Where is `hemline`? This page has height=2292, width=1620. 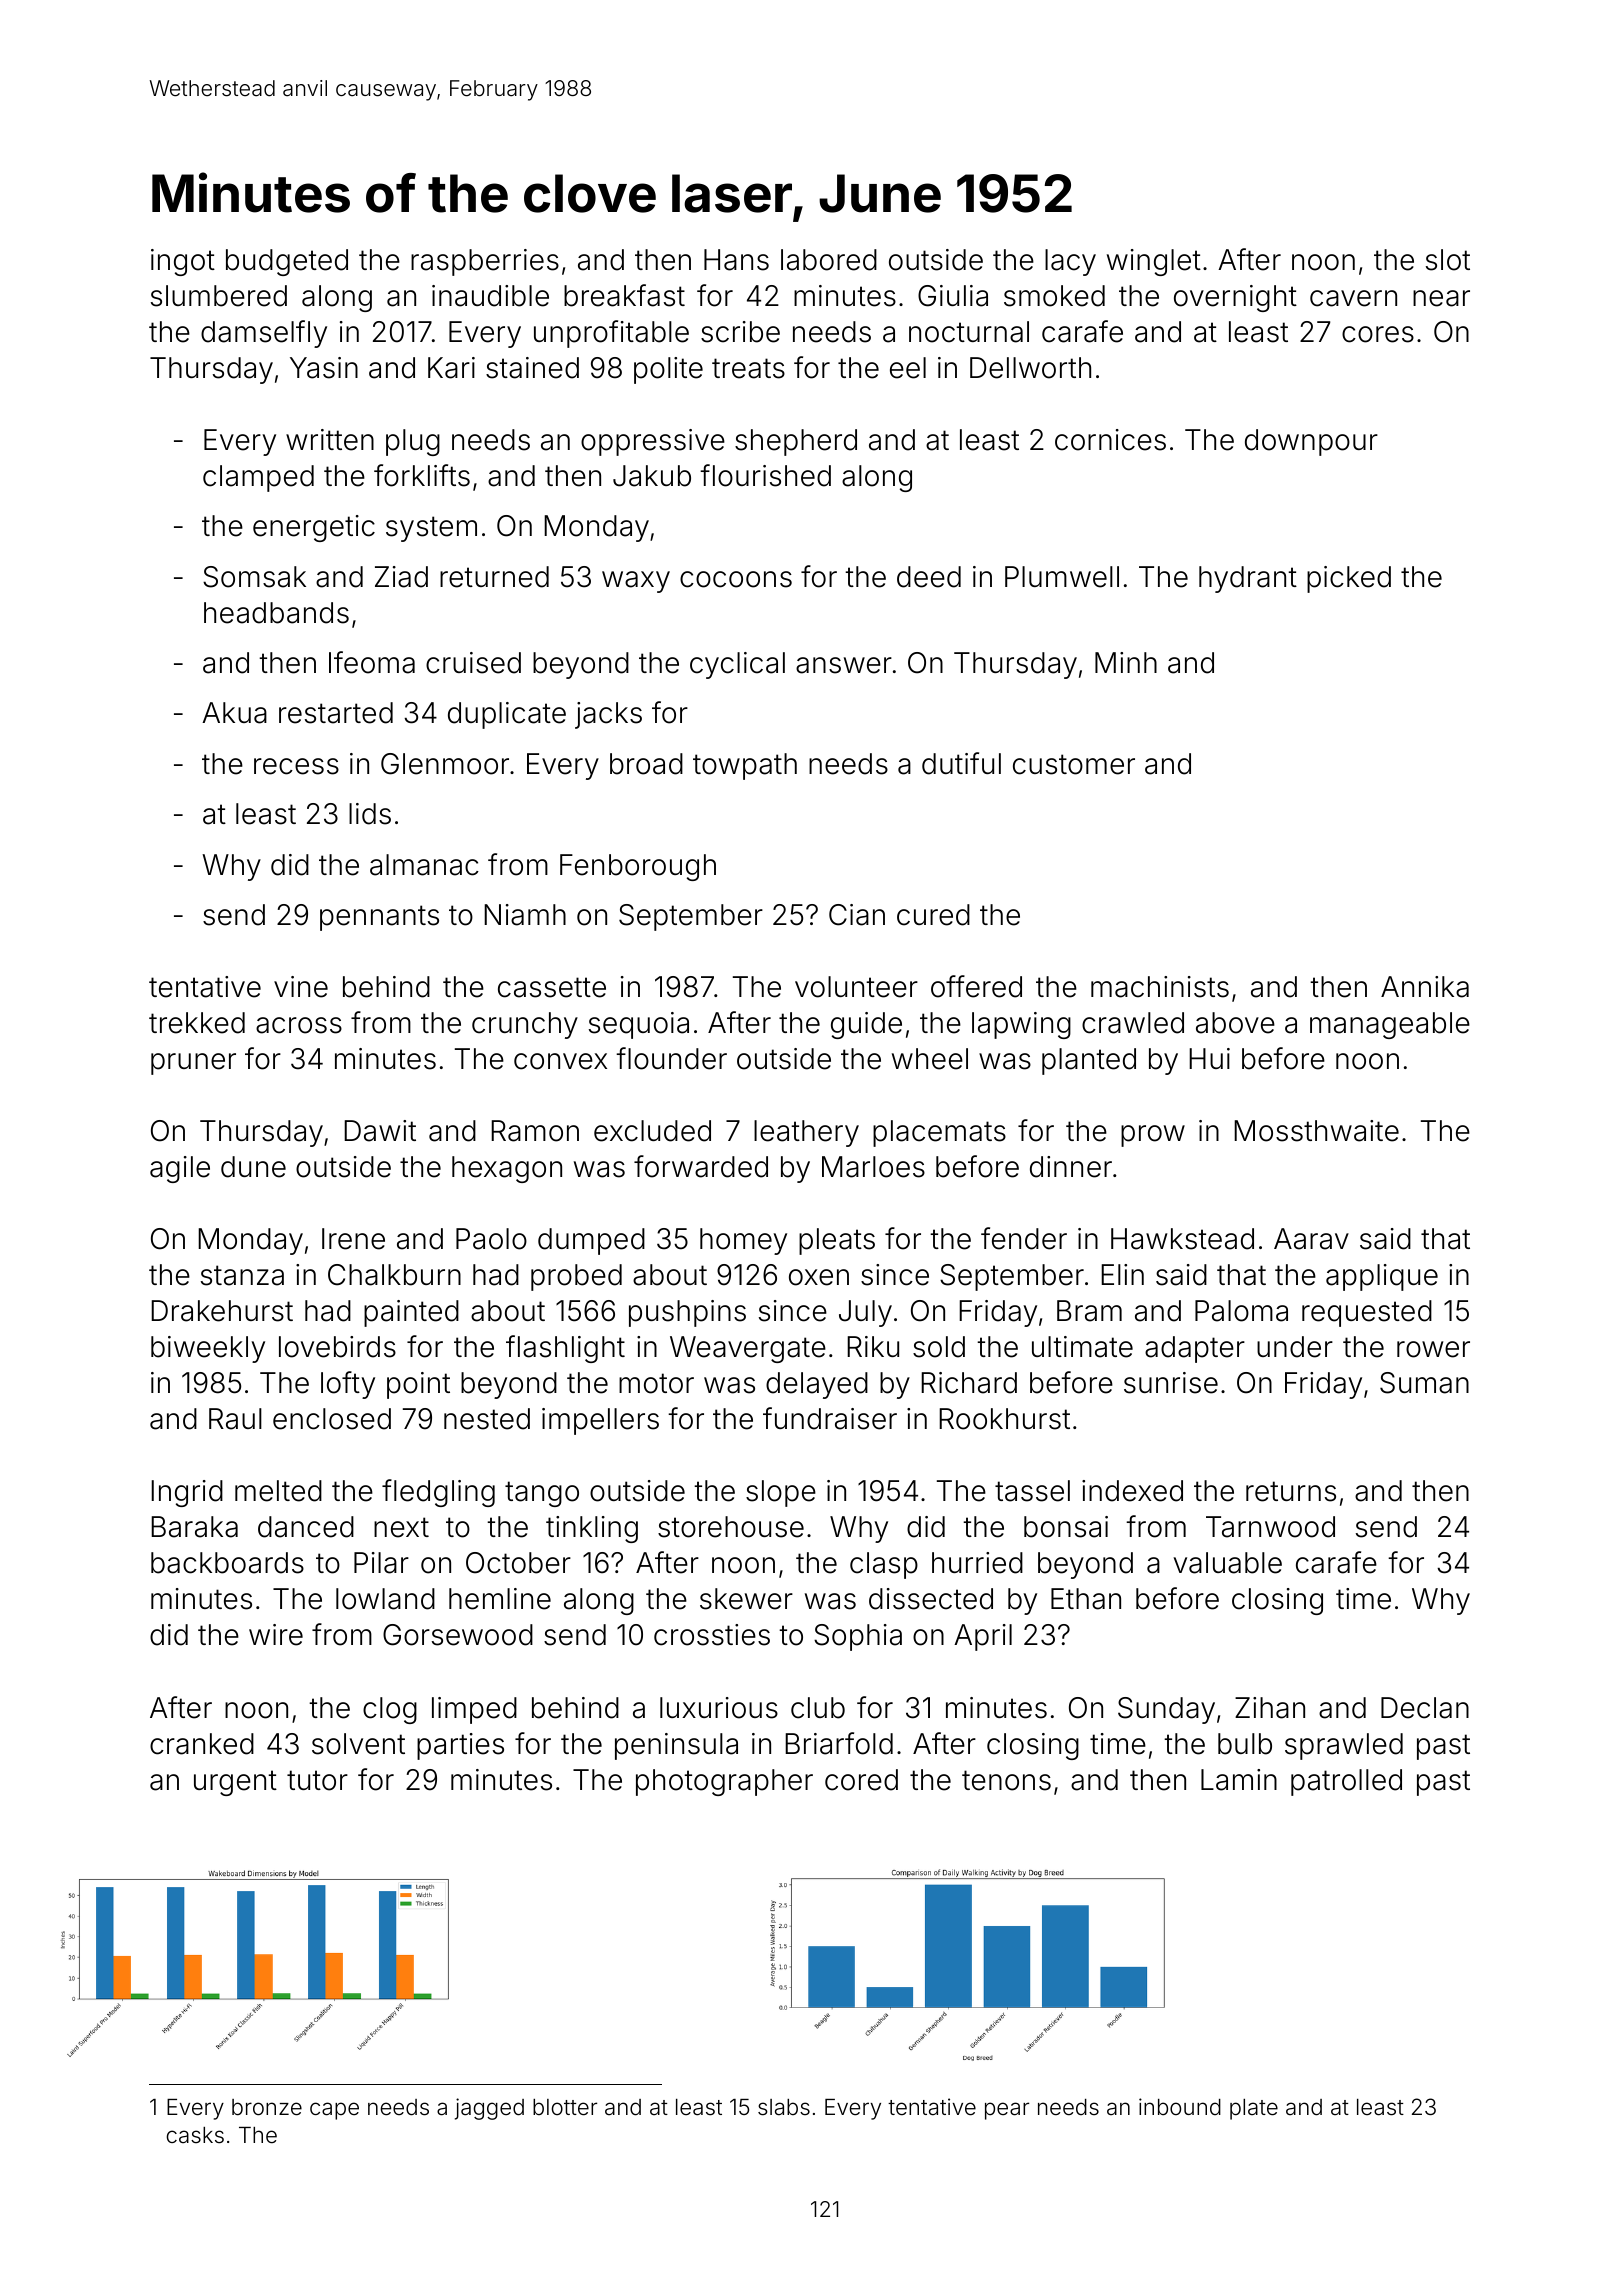
hemline is located at coordinates (500, 1599).
